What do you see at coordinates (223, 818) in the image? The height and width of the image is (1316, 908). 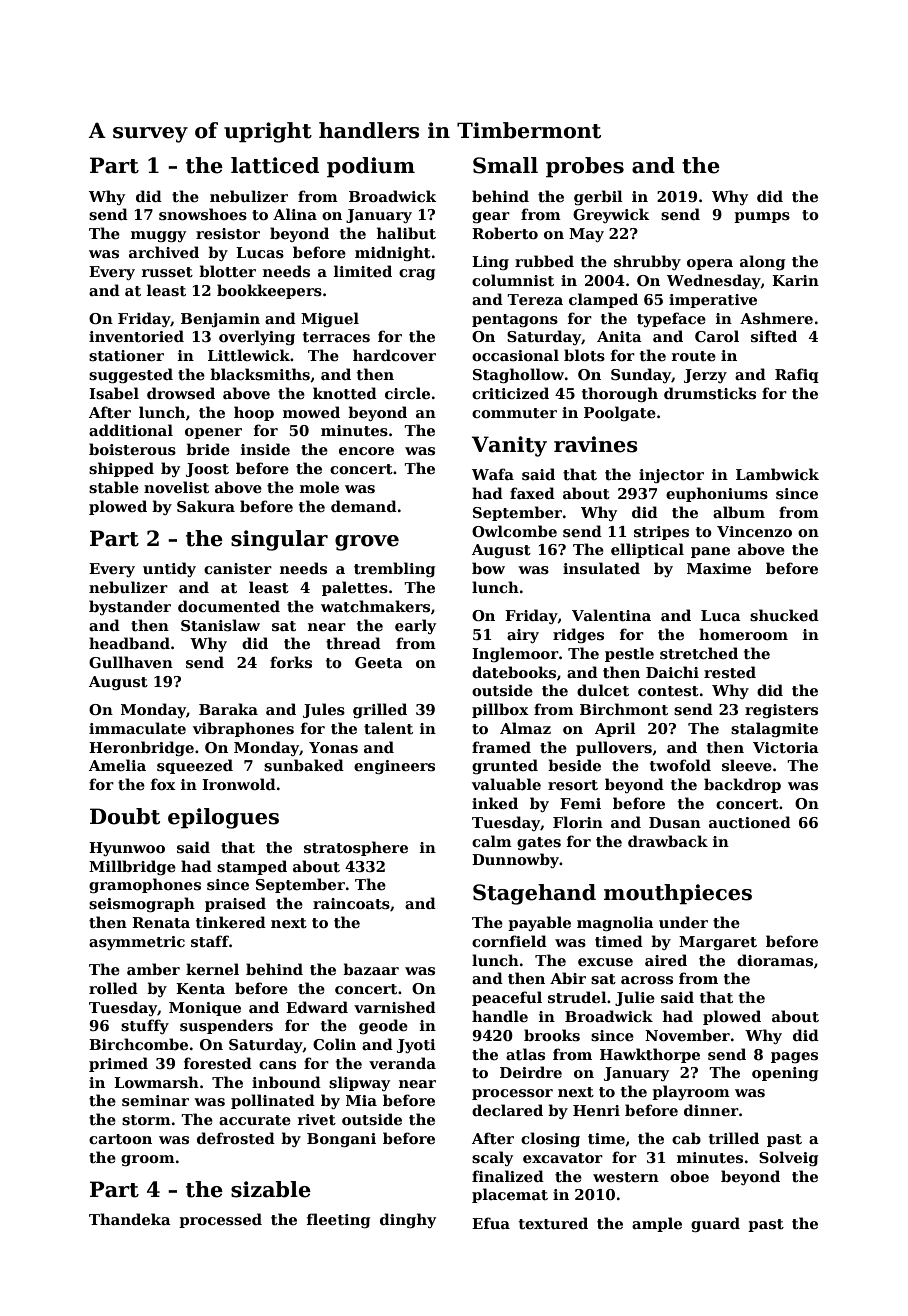 I see `epilogues` at bounding box center [223, 818].
